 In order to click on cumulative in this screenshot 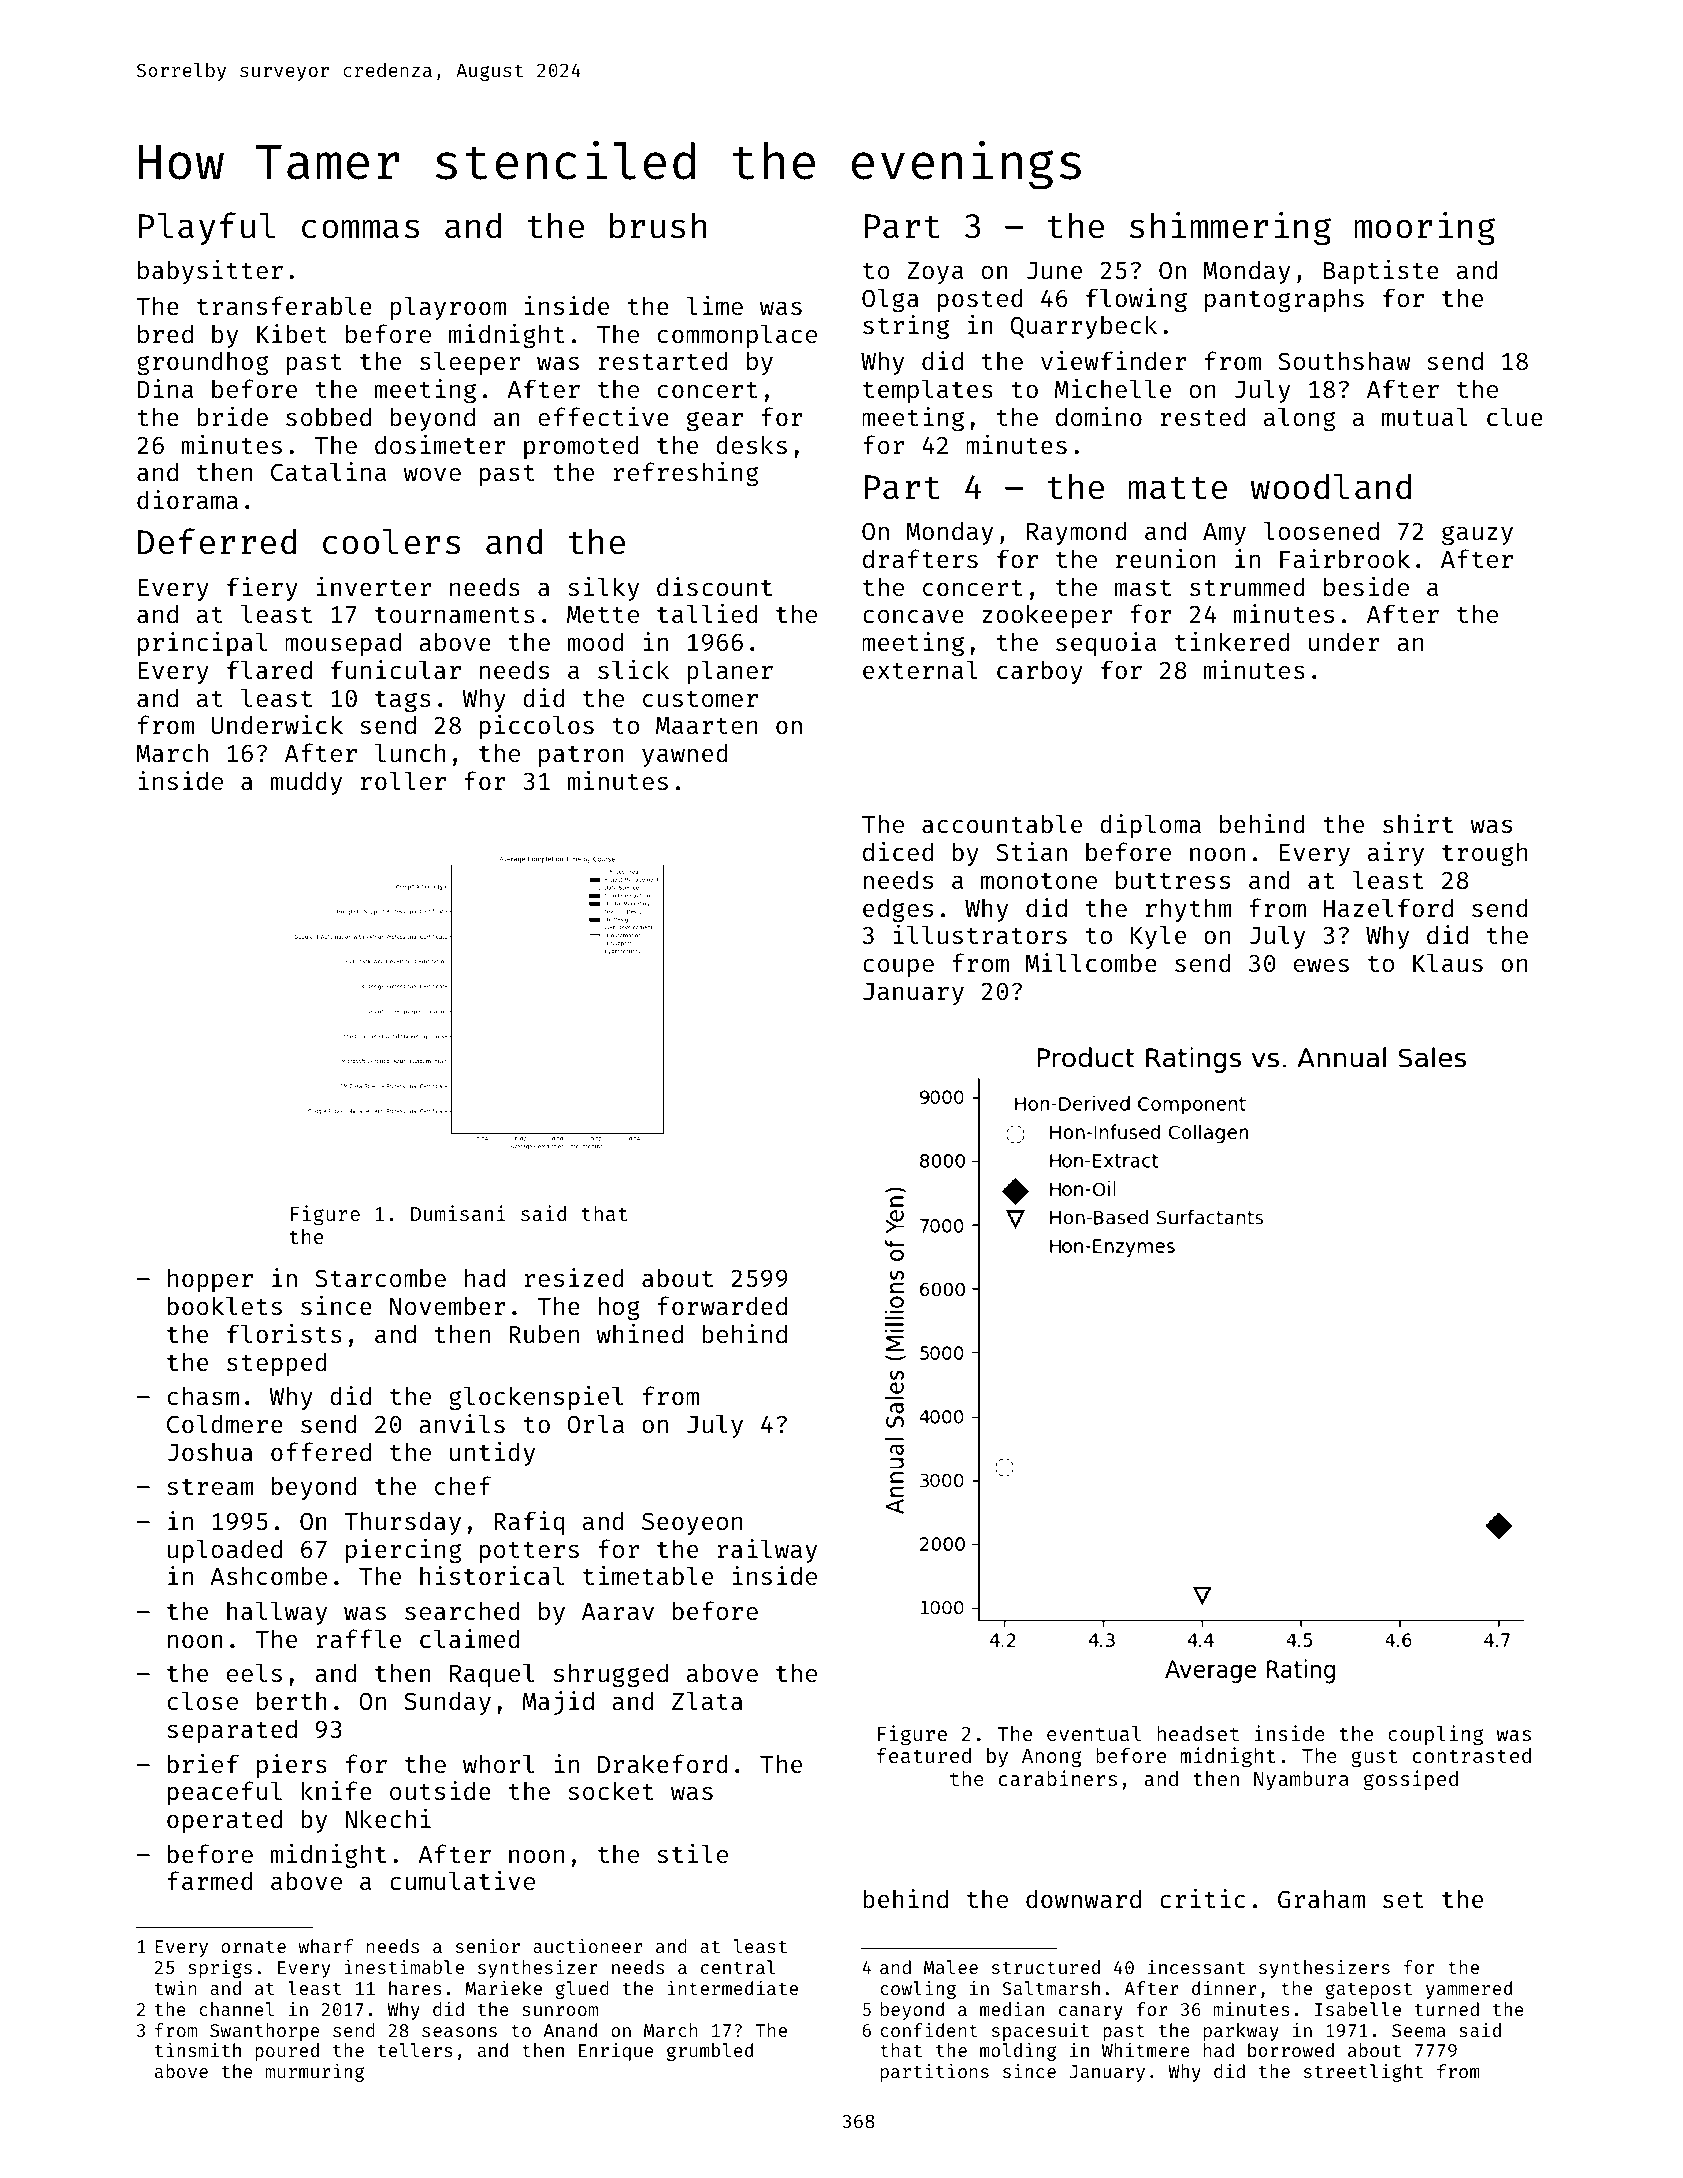, I will do `click(462, 1881)`.
